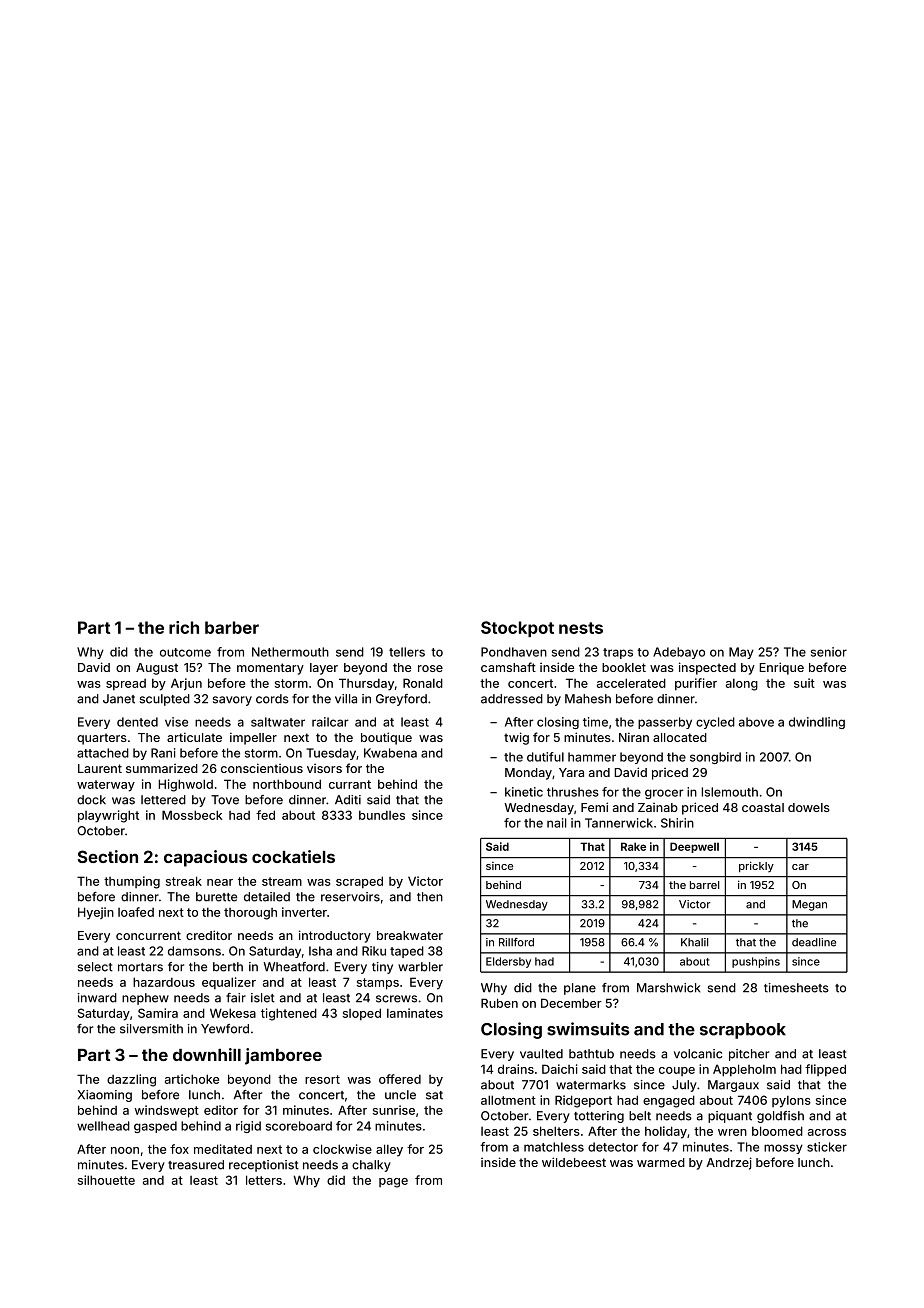  What do you see at coordinates (163, 800) in the screenshot?
I see `lettered` at bounding box center [163, 800].
